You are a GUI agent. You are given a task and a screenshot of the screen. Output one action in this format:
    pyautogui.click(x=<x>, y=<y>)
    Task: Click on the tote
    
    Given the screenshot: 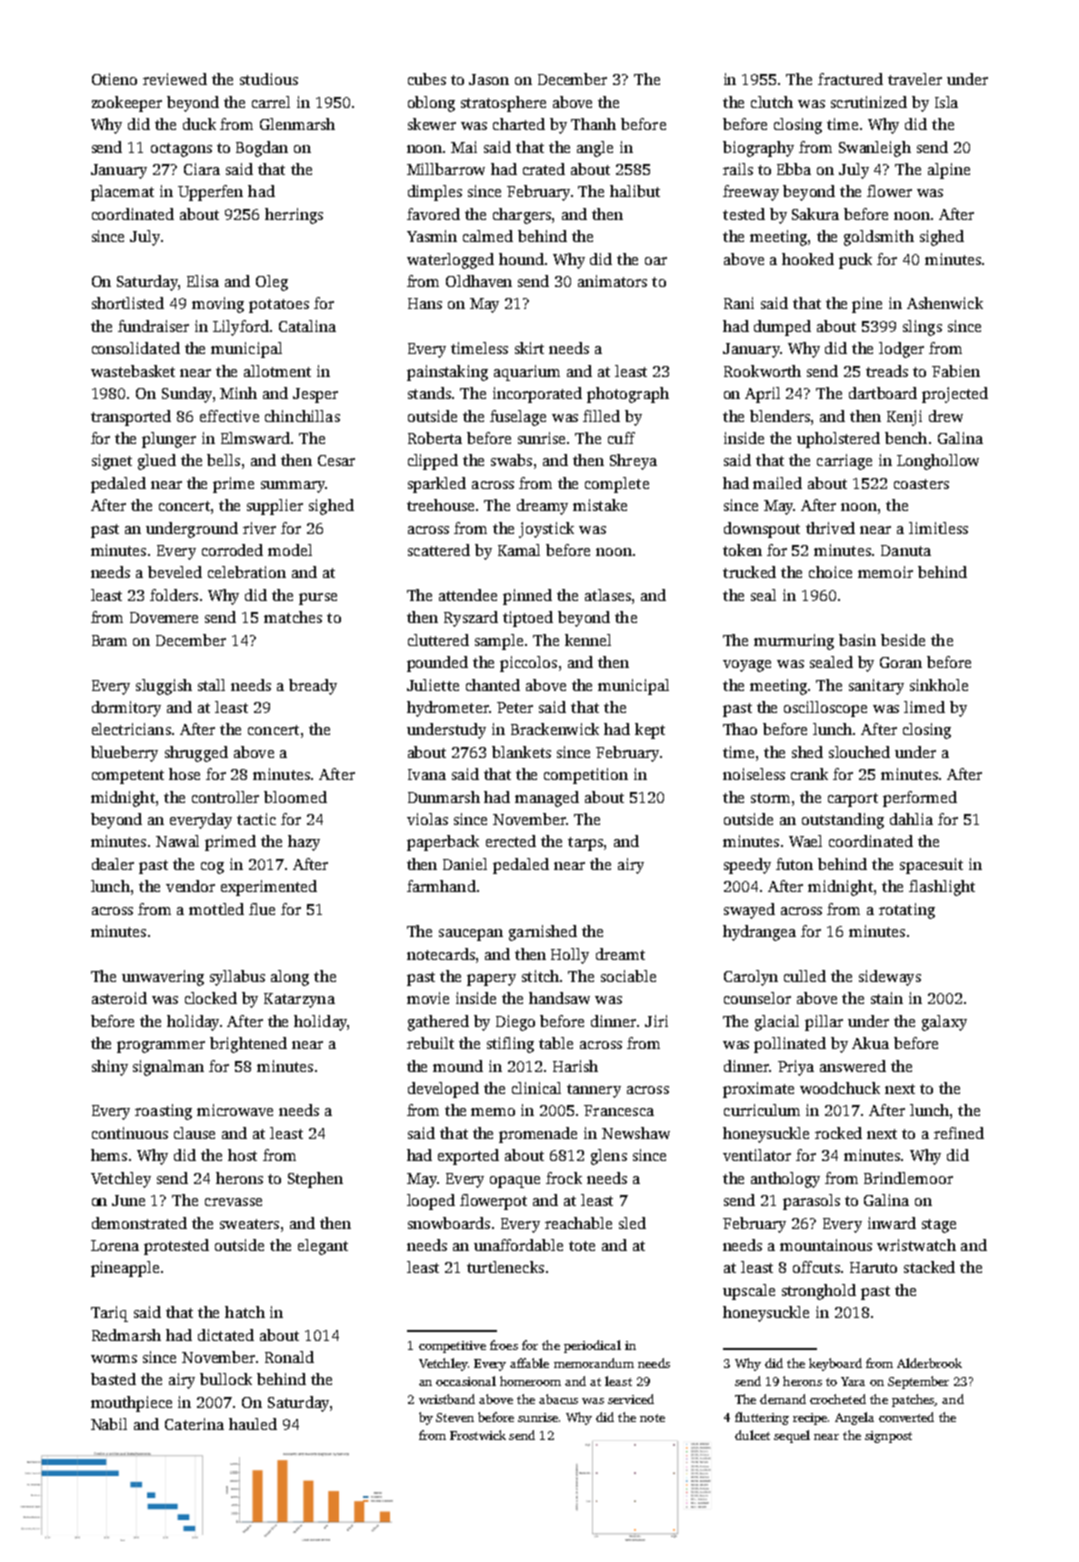 What is the action you would take?
    pyautogui.click(x=582, y=1246)
